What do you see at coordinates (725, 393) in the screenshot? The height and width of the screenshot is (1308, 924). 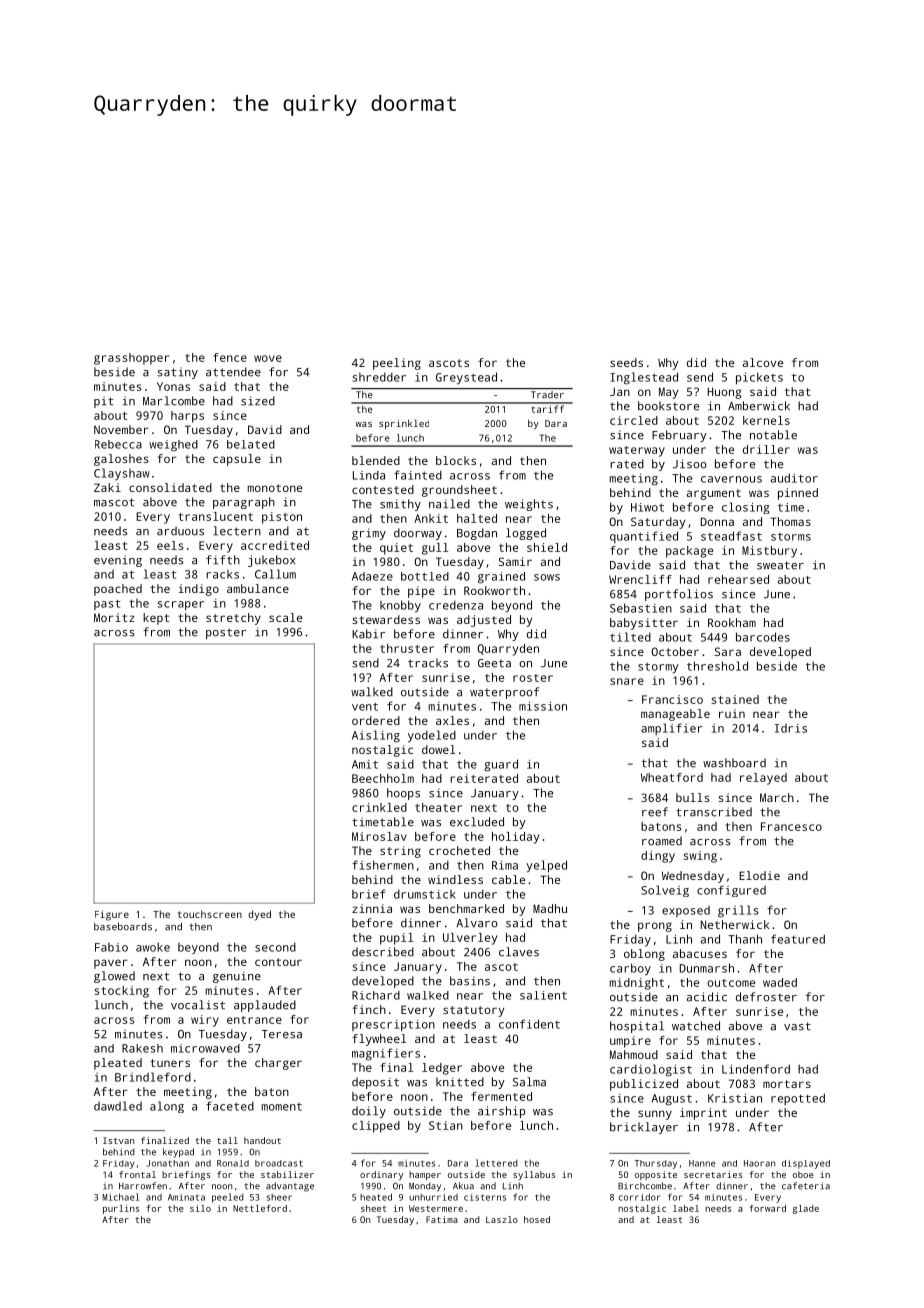 I see `Huong` at bounding box center [725, 393].
